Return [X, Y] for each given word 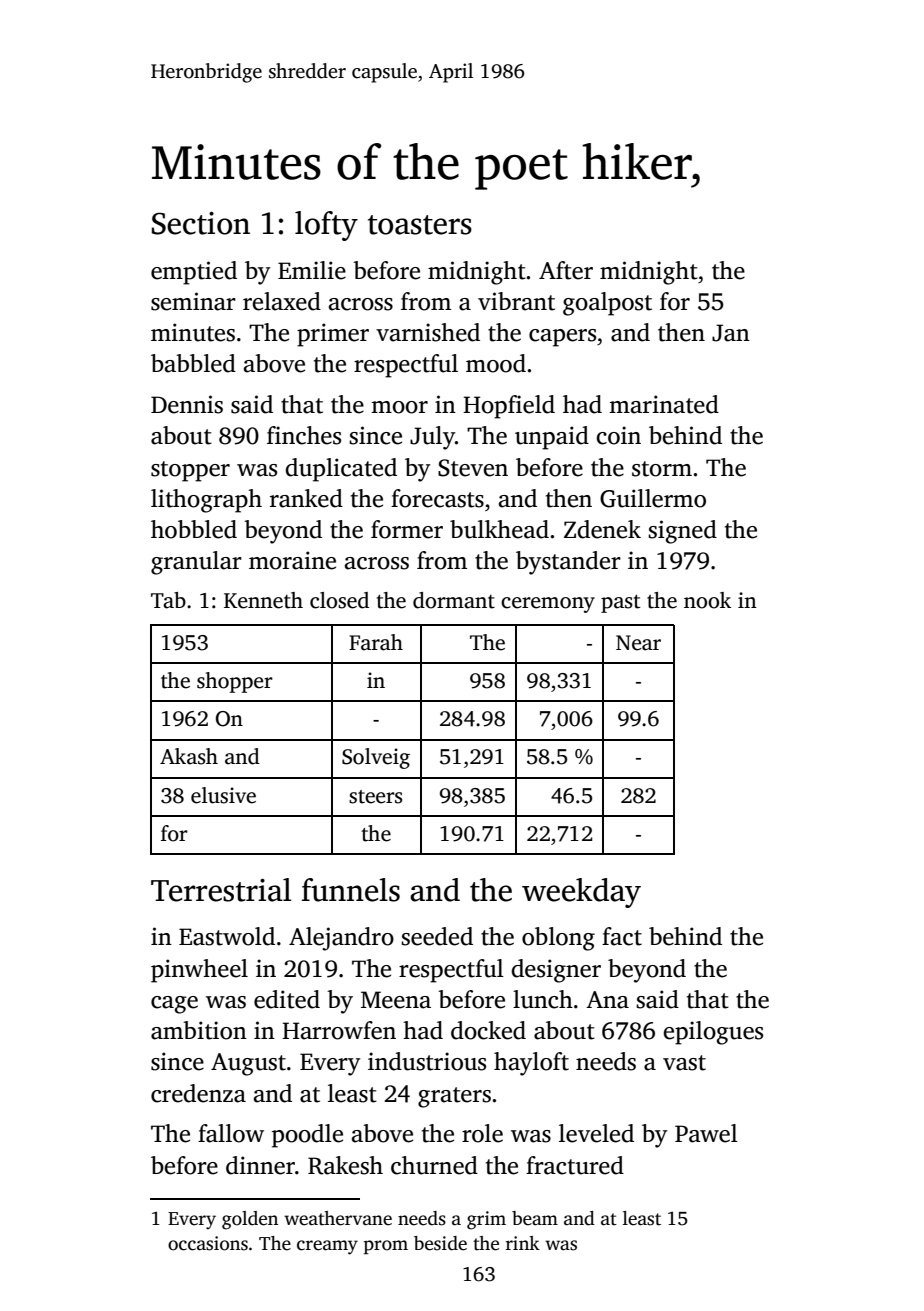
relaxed [282, 301]
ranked [306, 498]
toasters [420, 225]
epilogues [713, 1033]
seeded [437, 936]
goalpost [607, 304]
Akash [189, 756]
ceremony [548, 605]
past [620, 604]
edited [287, 999]
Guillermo [653, 498]
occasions [208, 1243]
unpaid [552, 438]
